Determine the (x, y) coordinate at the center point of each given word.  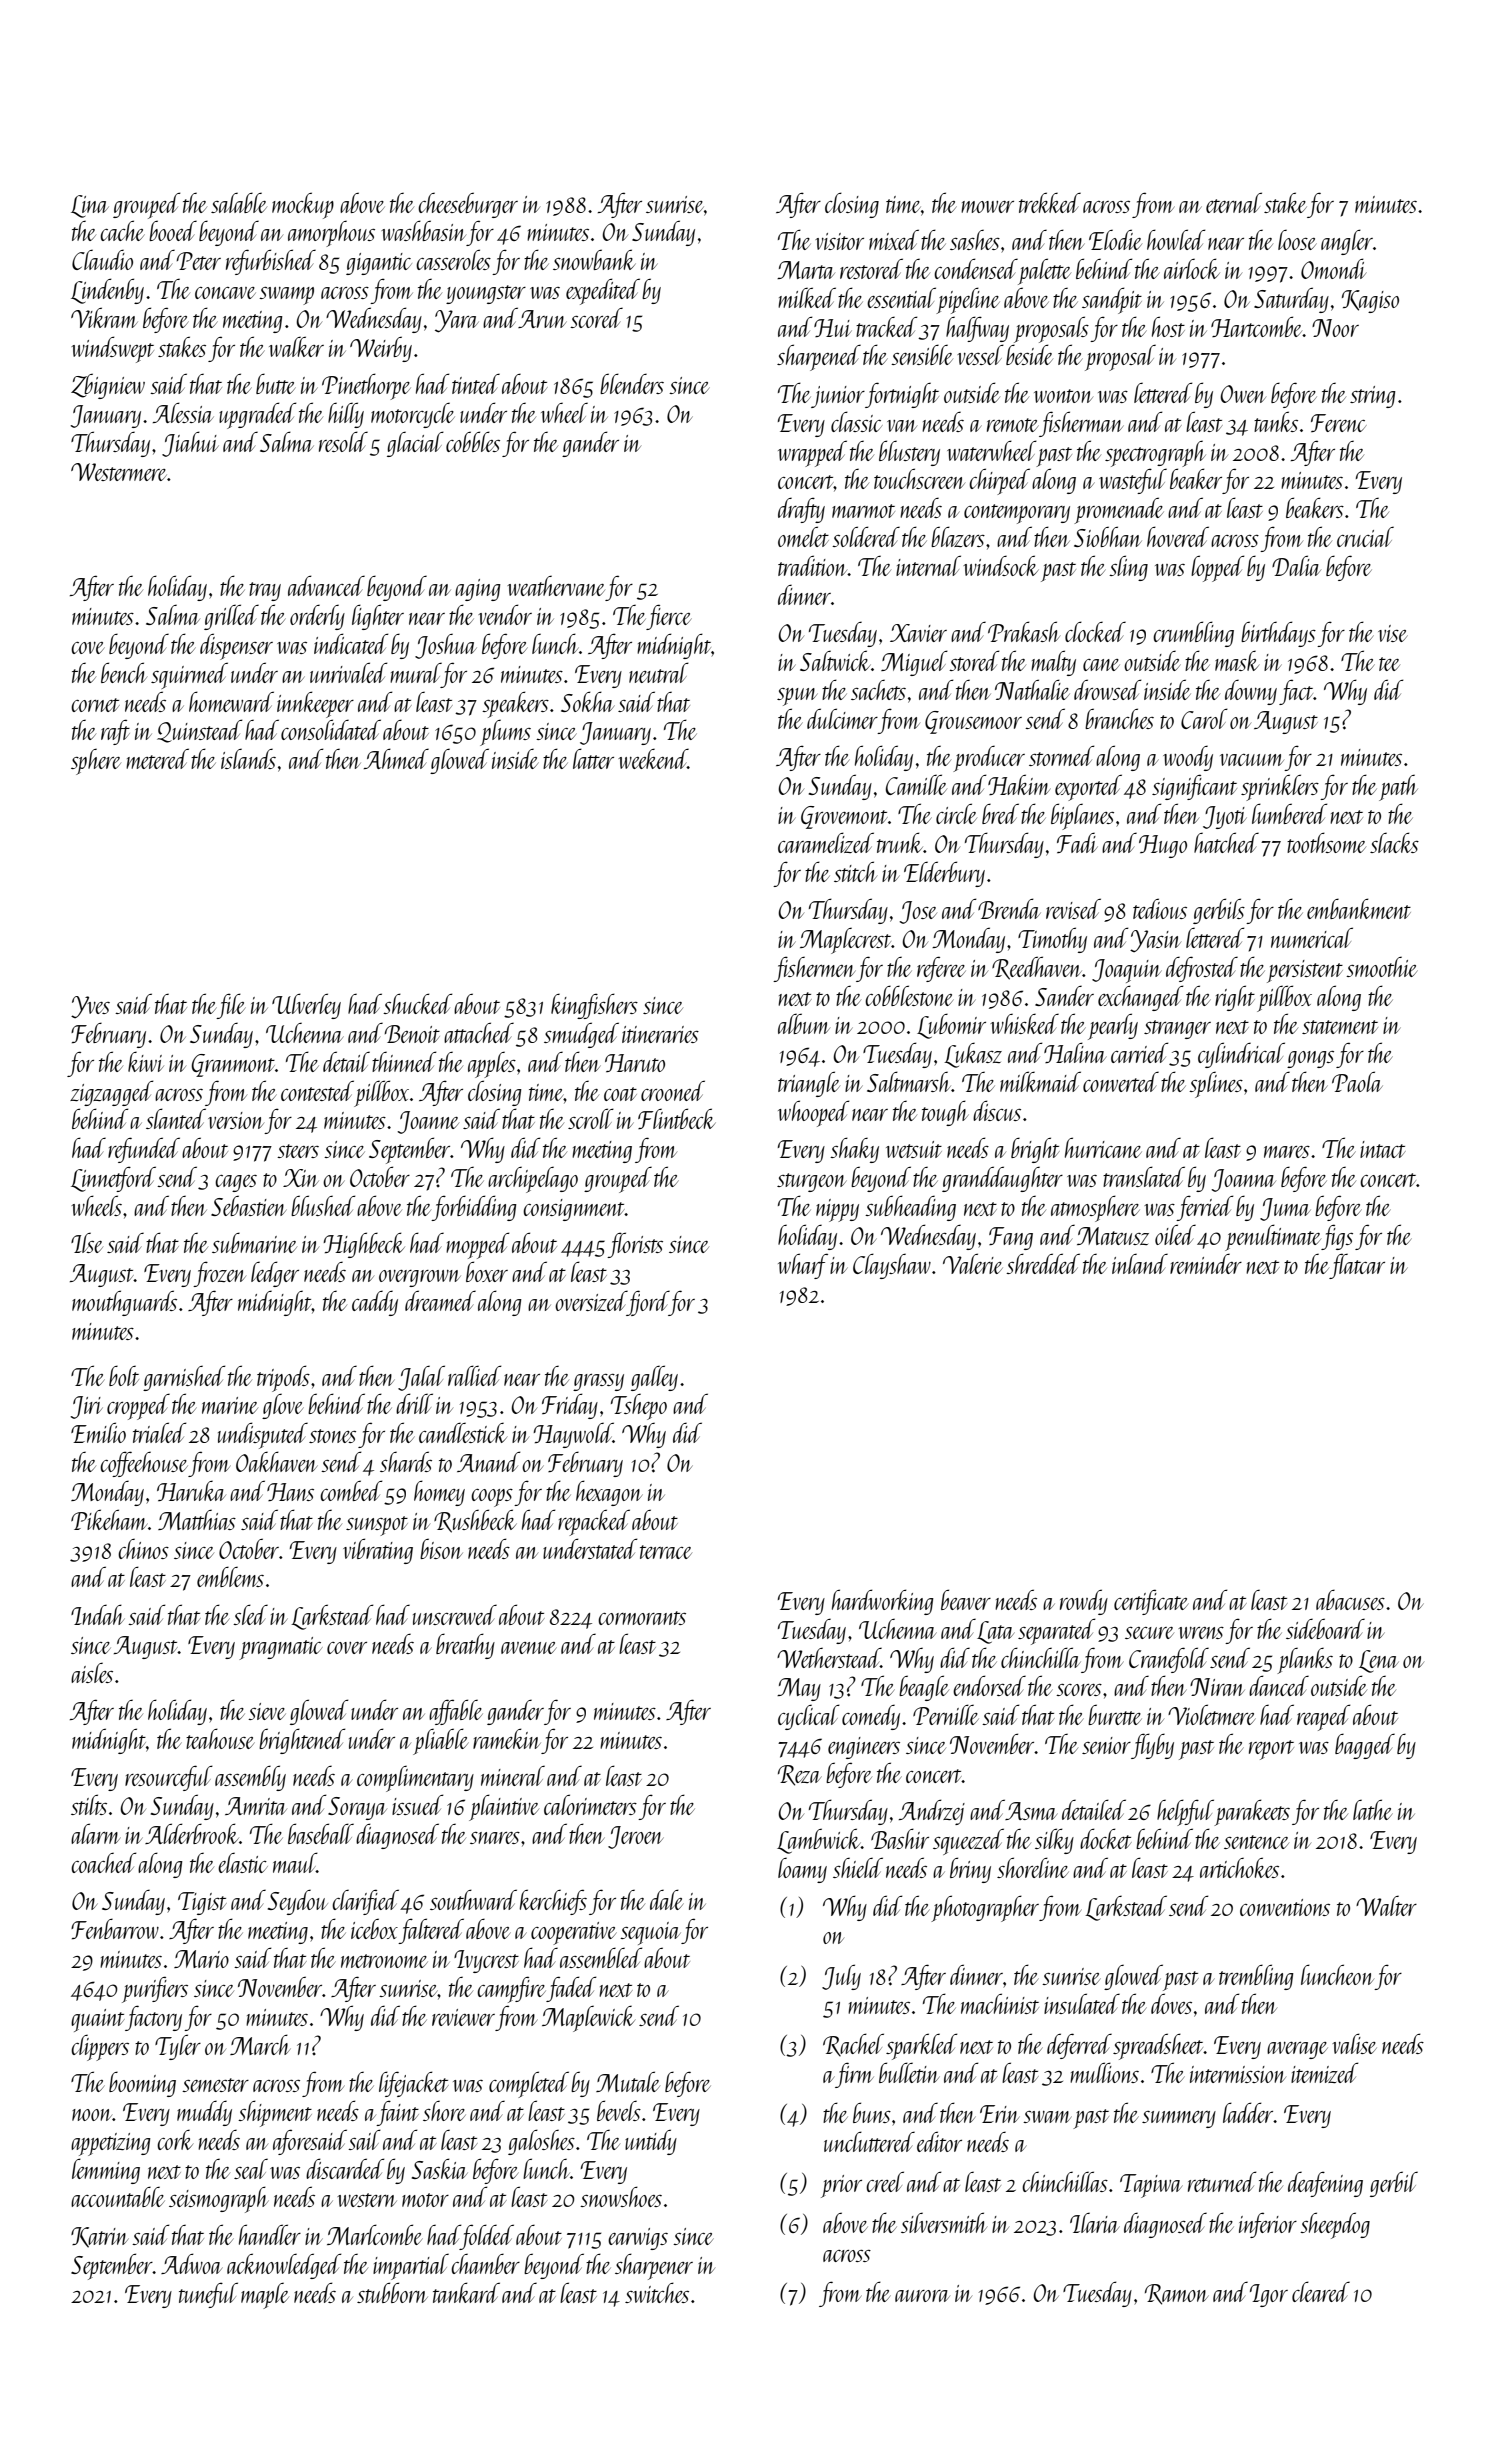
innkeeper (315, 704)
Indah (97, 1614)
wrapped (812, 453)
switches (657, 2292)
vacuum (1252, 760)
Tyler (178, 2047)
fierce (669, 617)
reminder (1206, 1263)
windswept (112, 349)
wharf (803, 1266)
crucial (1365, 537)
